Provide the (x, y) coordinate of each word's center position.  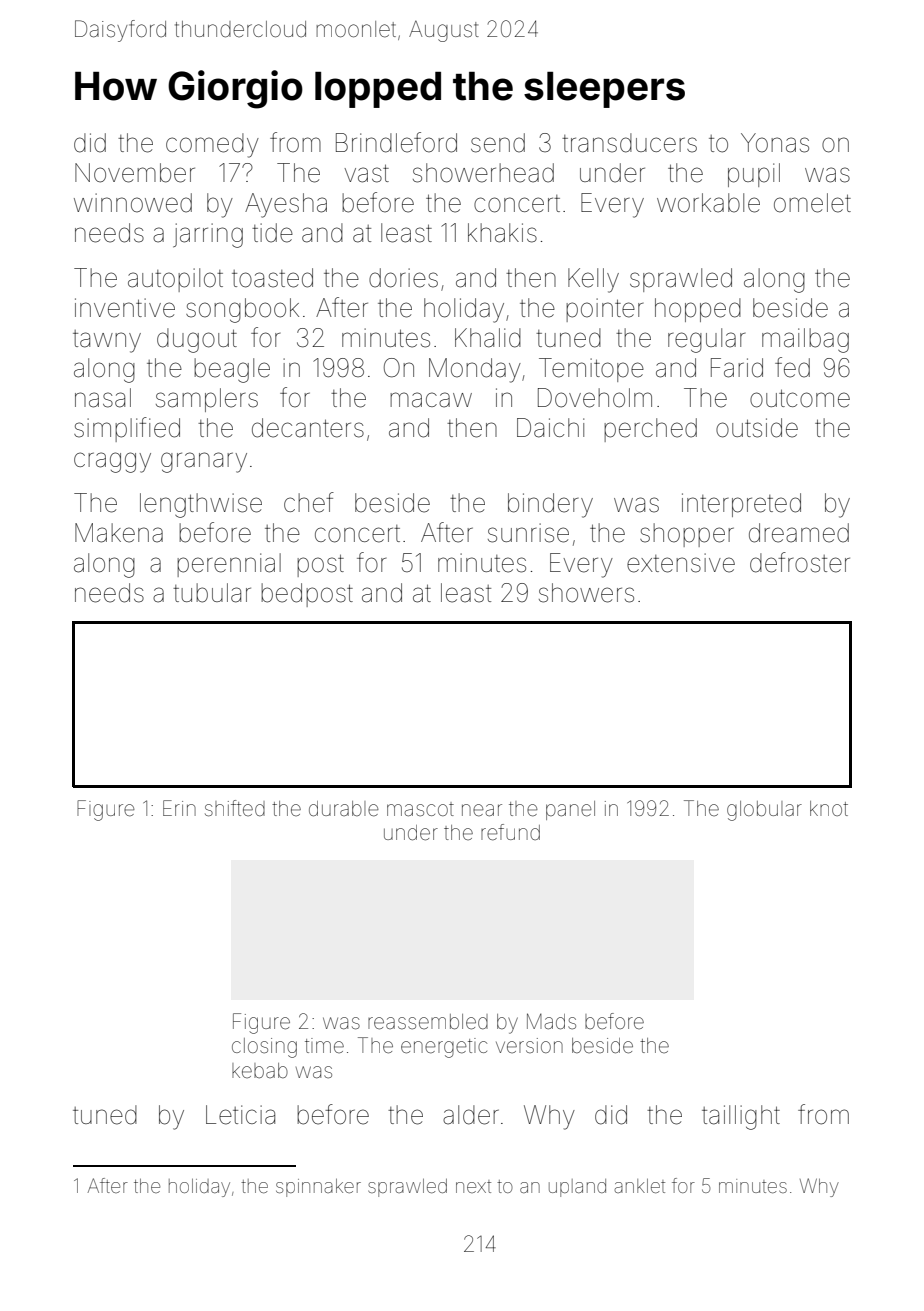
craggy (112, 462)
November (135, 173)
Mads (551, 1021)
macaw (431, 400)
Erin (179, 808)
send (498, 143)
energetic (444, 1048)
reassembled (428, 1022)
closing (264, 1048)
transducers (629, 143)
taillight (741, 1117)
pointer (604, 310)
